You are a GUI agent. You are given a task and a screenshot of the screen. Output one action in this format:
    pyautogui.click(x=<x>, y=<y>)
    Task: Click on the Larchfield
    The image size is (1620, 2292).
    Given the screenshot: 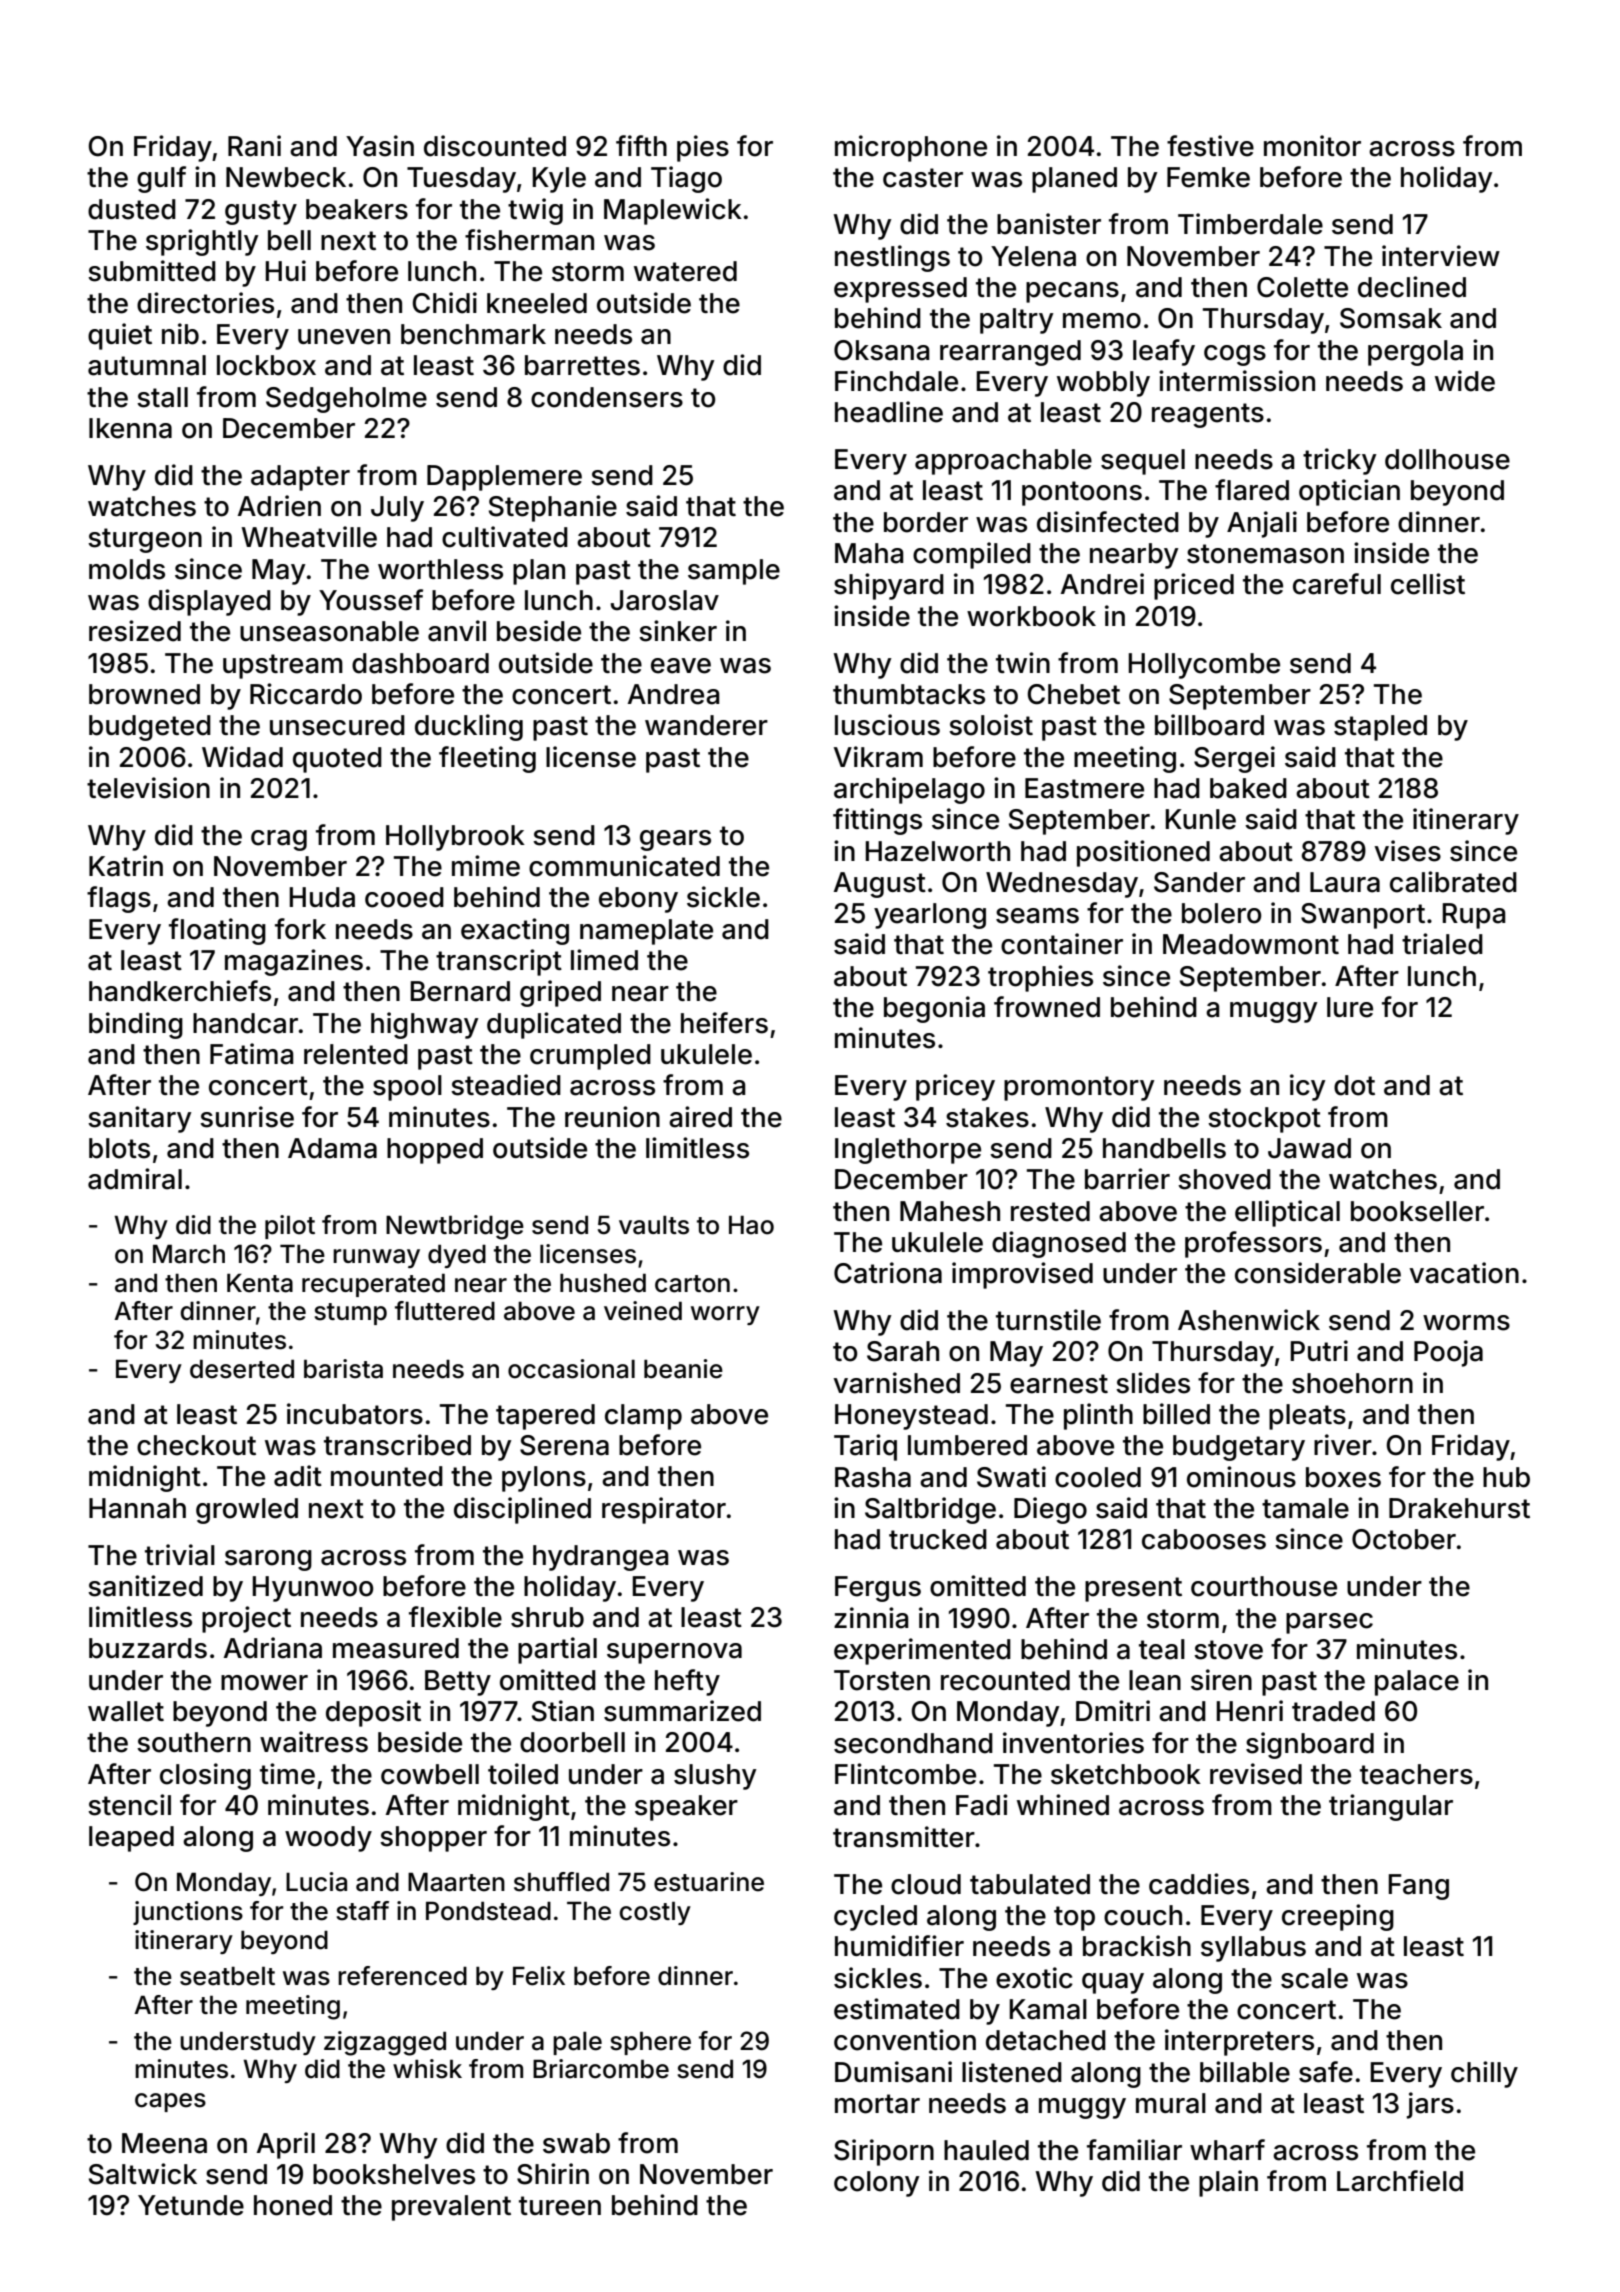 What is the action you would take?
    pyautogui.click(x=1400, y=2181)
